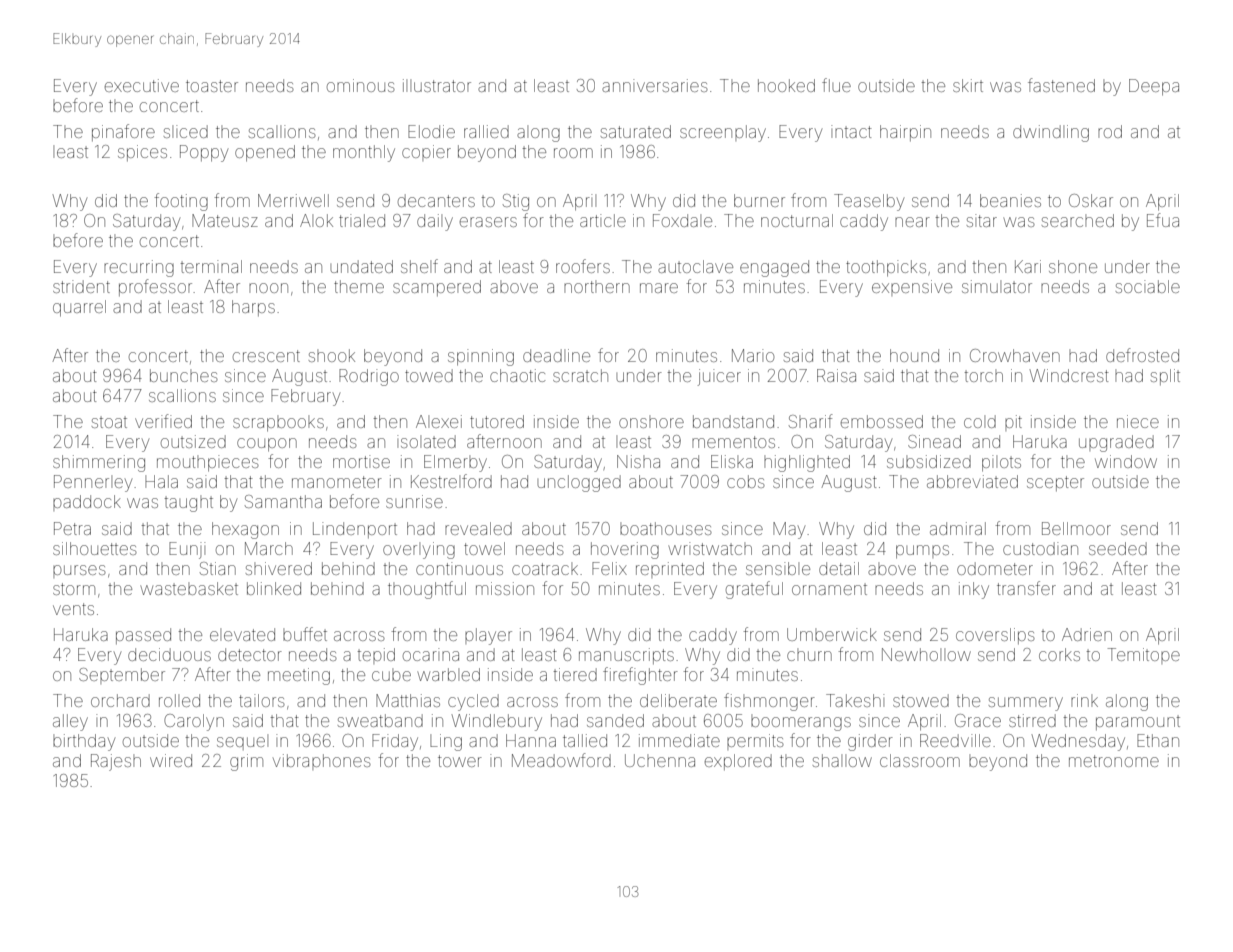  Describe the element at coordinates (1015, 355) in the screenshot. I see `Crowhaven` at that location.
